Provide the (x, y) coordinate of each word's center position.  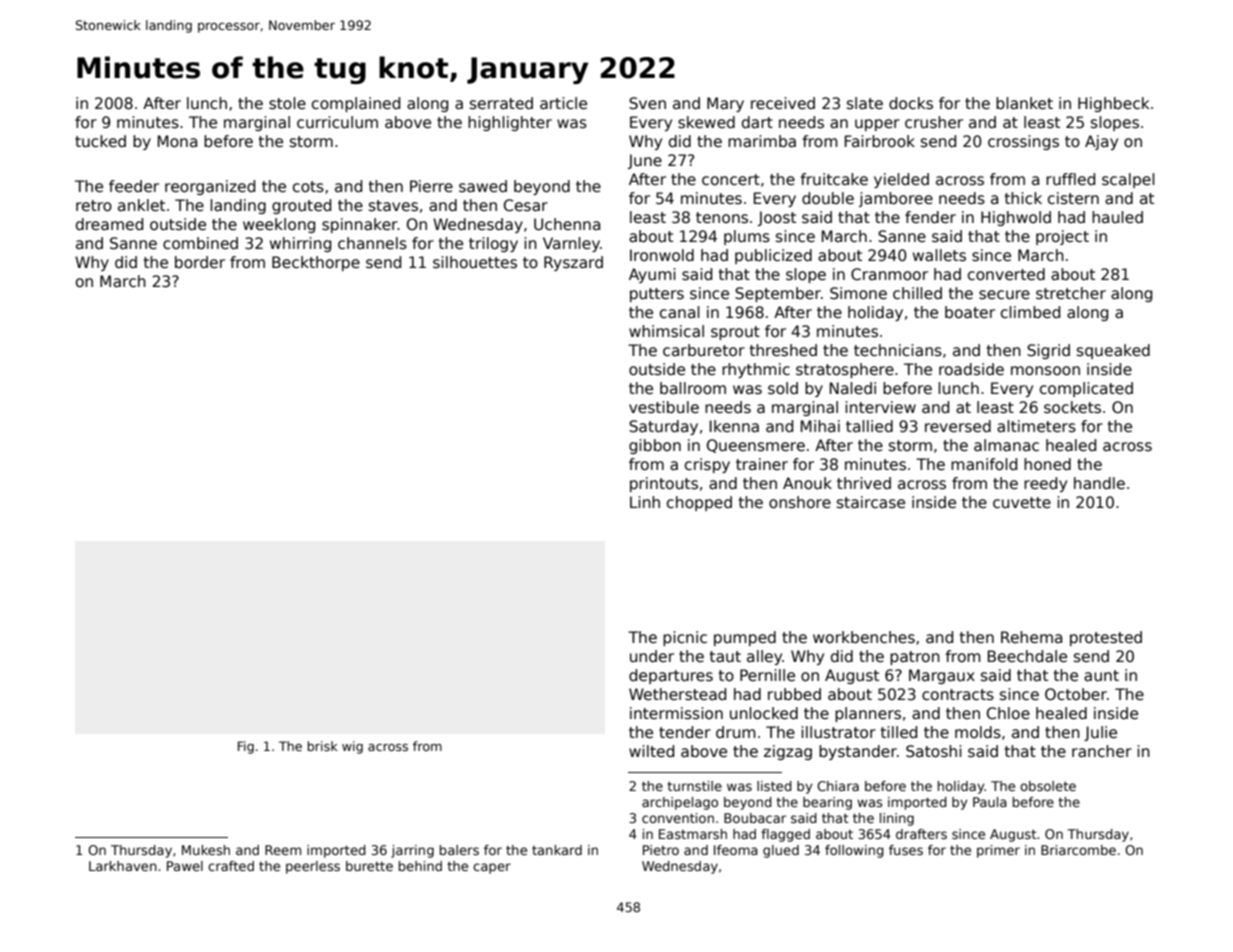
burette (369, 866)
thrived (864, 483)
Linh (645, 502)
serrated (501, 103)
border (200, 262)
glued (781, 851)
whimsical (666, 331)
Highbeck (1114, 104)
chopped (699, 503)
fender (930, 217)
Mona (177, 141)
